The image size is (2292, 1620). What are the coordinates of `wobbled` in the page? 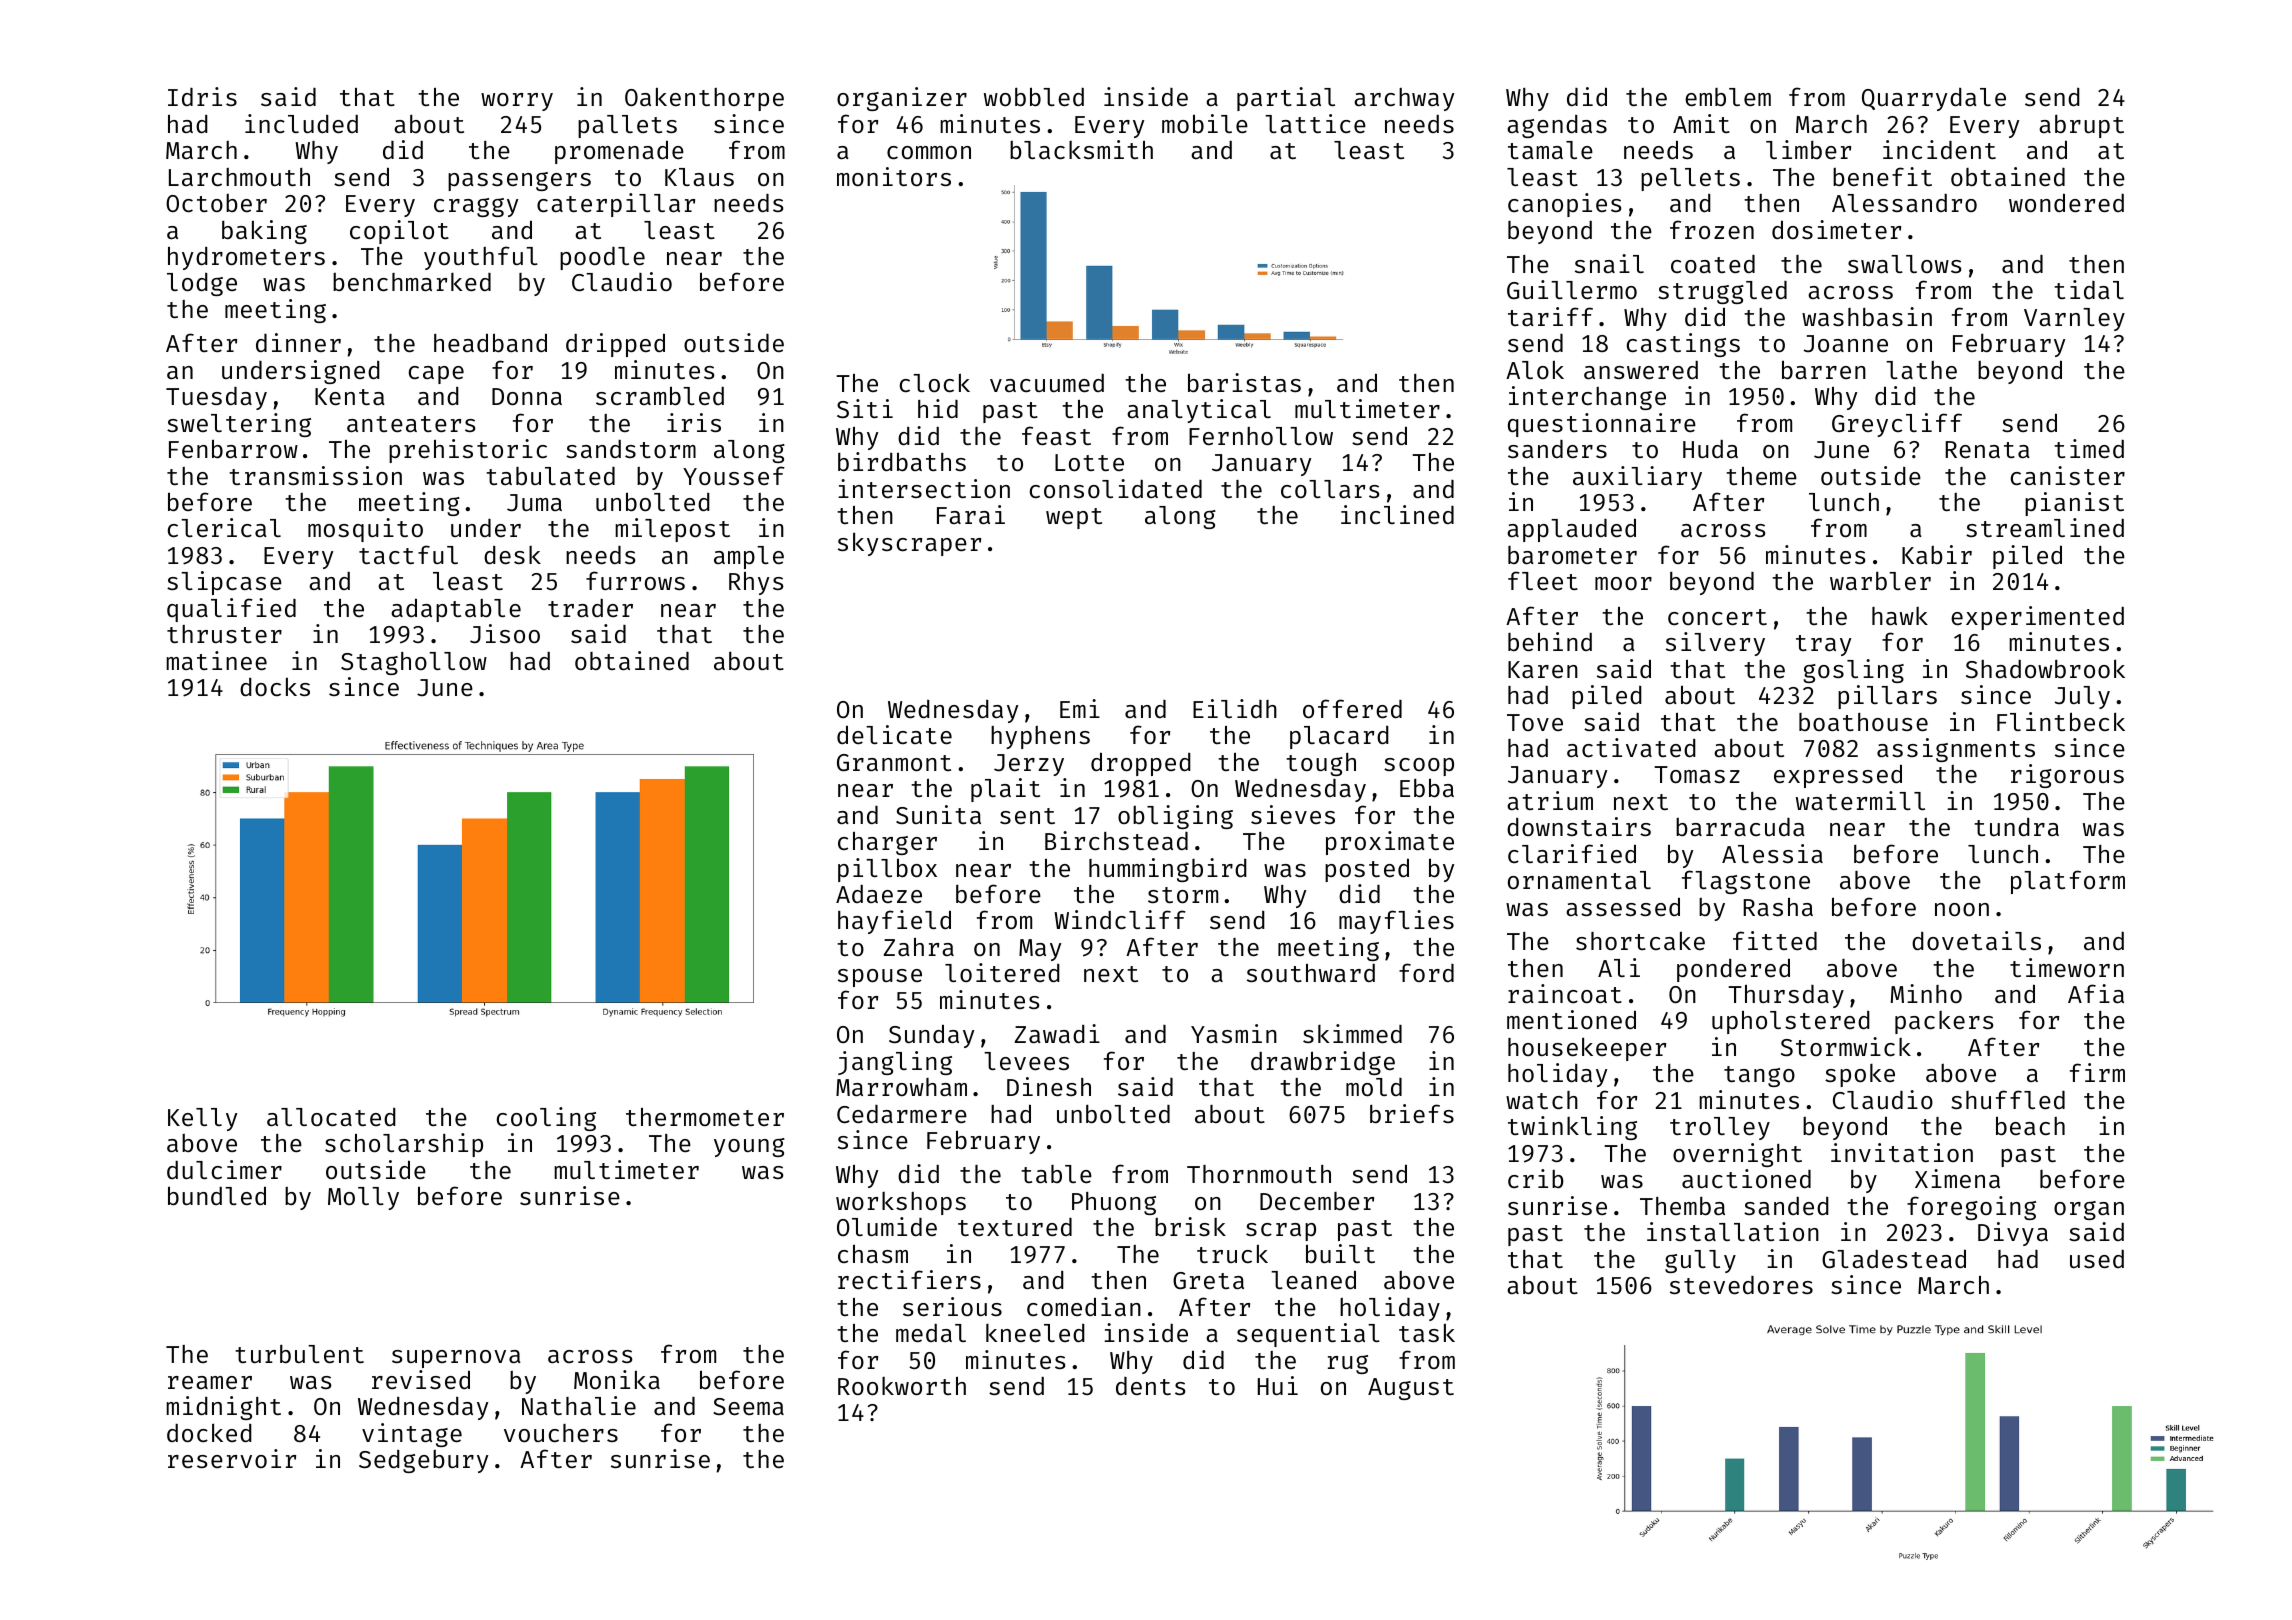 It's located at (1034, 96).
